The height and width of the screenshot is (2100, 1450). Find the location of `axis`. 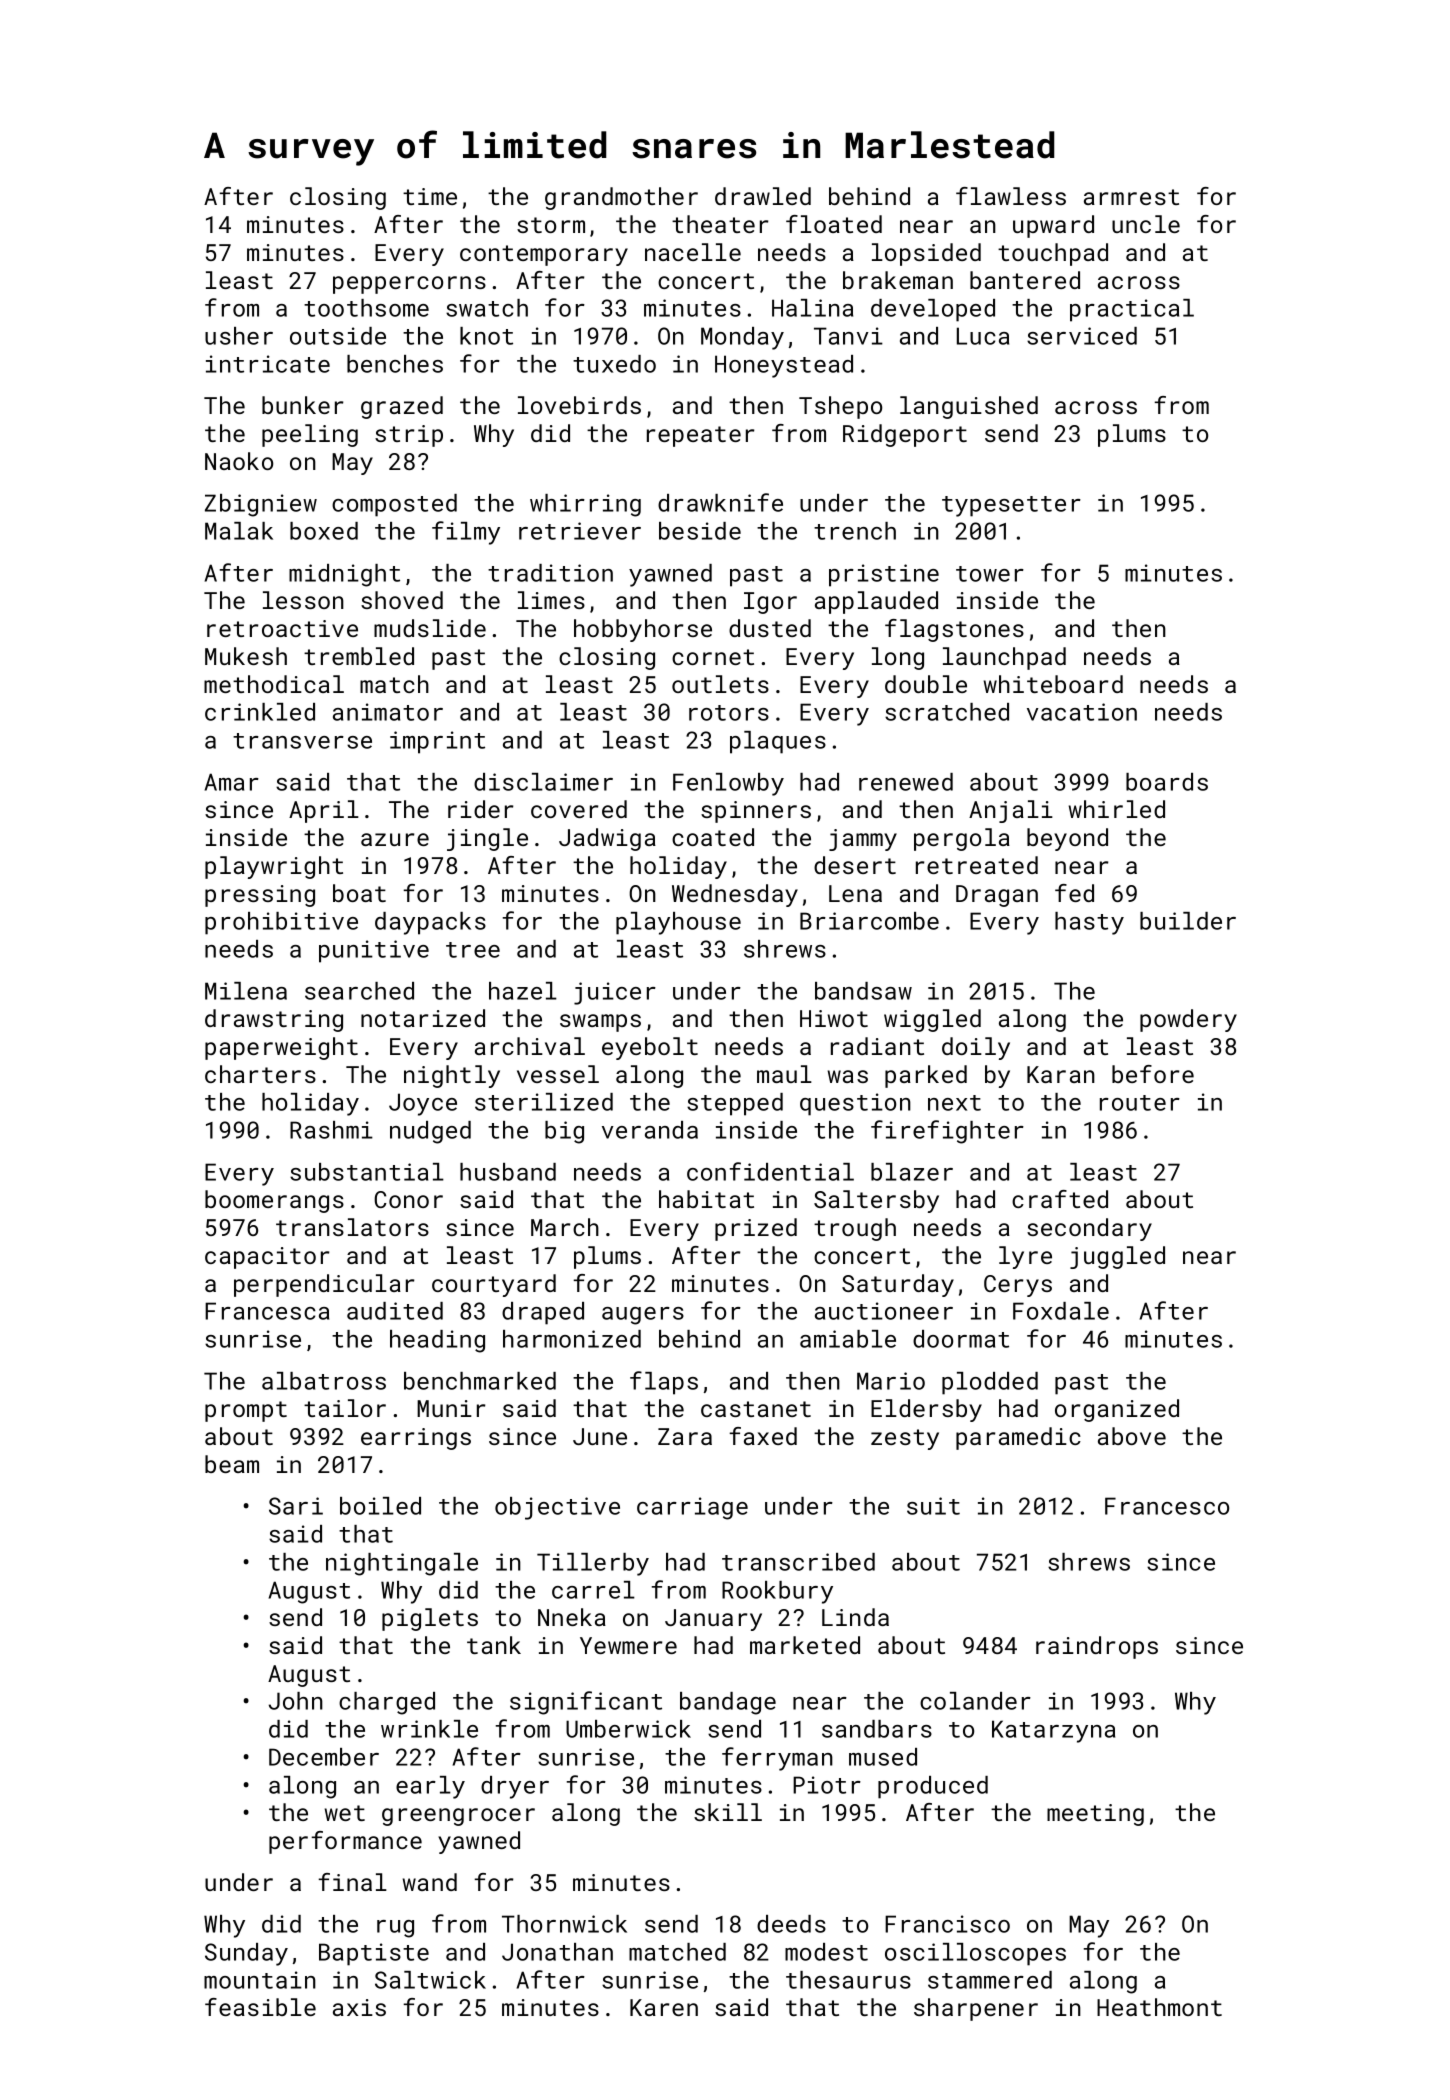

axis is located at coordinates (359, 2007).
